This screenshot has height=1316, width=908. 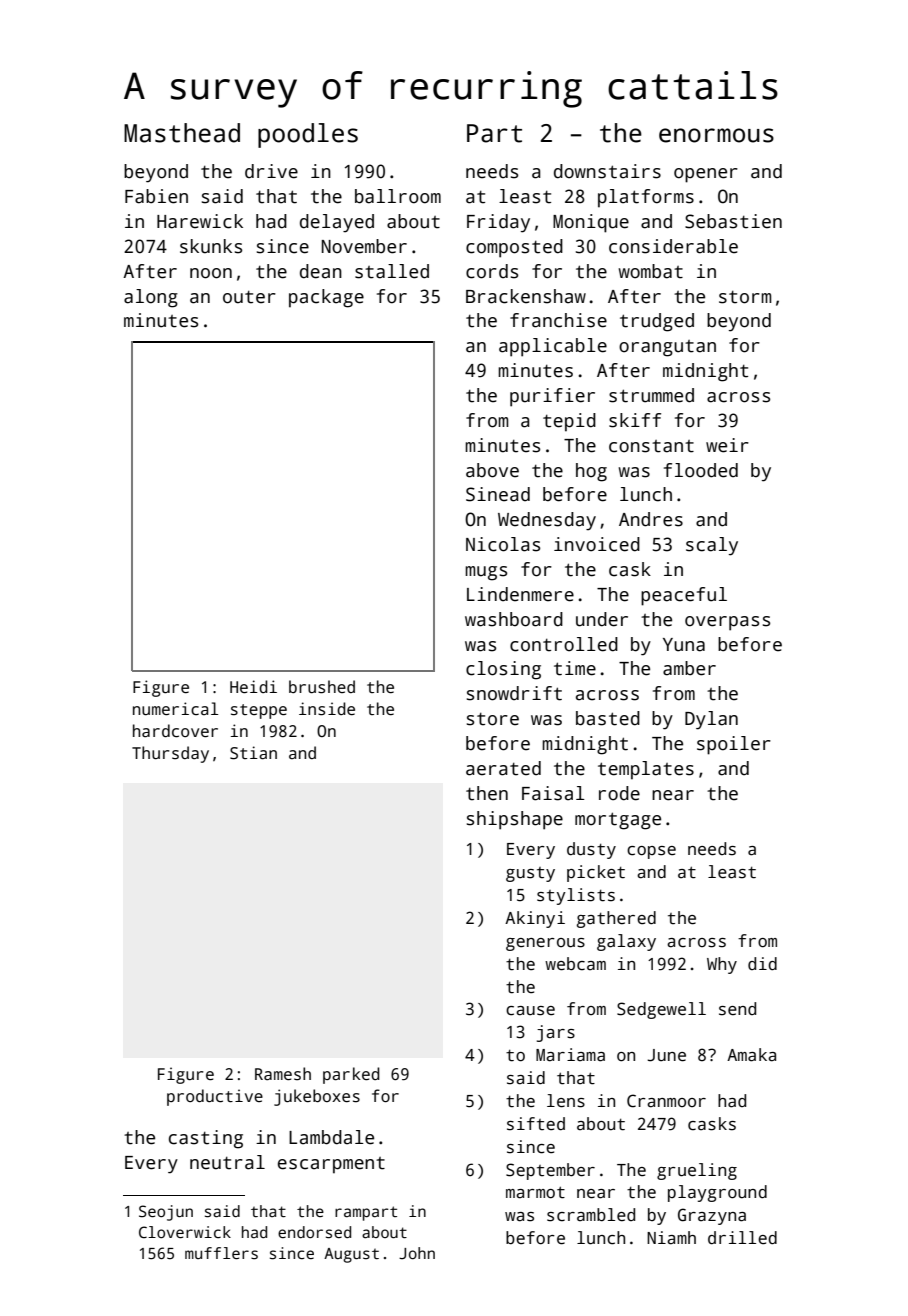 I want to click on enormous, so click(x=716, y=135).
